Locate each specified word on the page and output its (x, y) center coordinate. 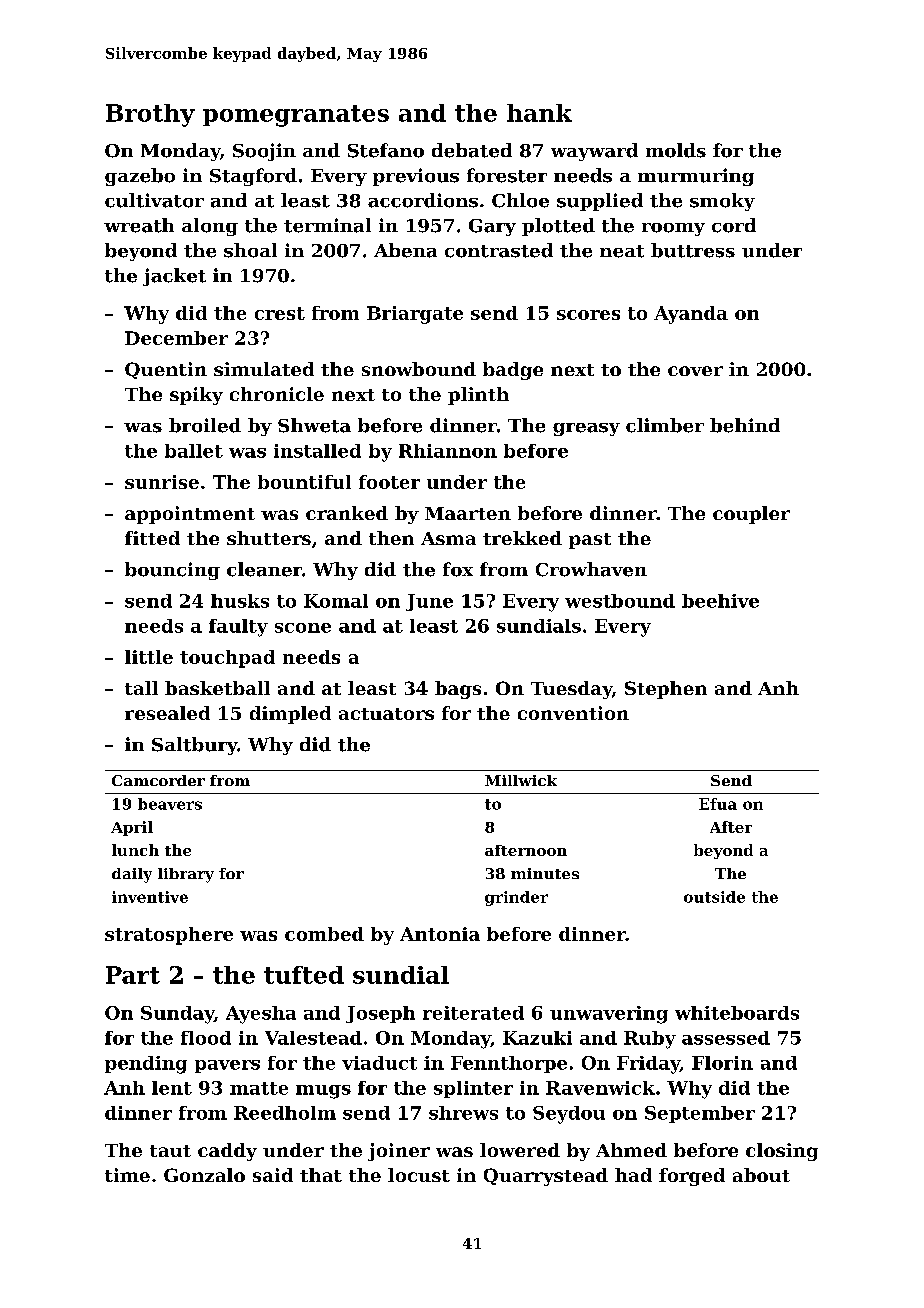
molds (676, 150)
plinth (478, 396)
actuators (386, 714)
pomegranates (296, 116)
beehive (720, 601)
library (186, 875)
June (429, 602)
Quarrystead (546, 1177)
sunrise (162, 482)
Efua (718, 804)
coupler (751, 515)
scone (303, 628)
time (127, 1175)
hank (539, 113)
